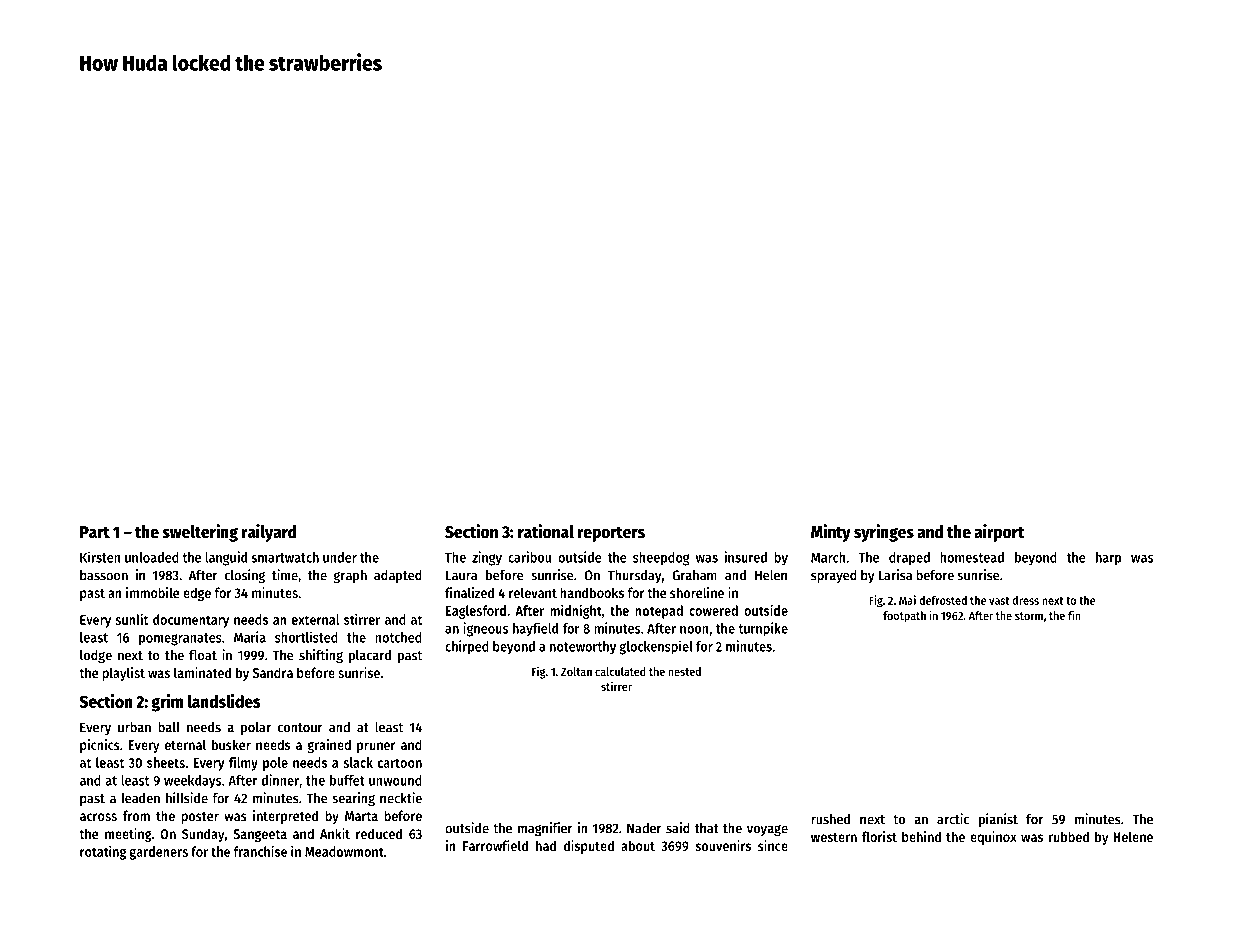  What do you see at coordinates (187, 798) in the screenshot?
I see `hillside` at bounding box center [187, 798].
